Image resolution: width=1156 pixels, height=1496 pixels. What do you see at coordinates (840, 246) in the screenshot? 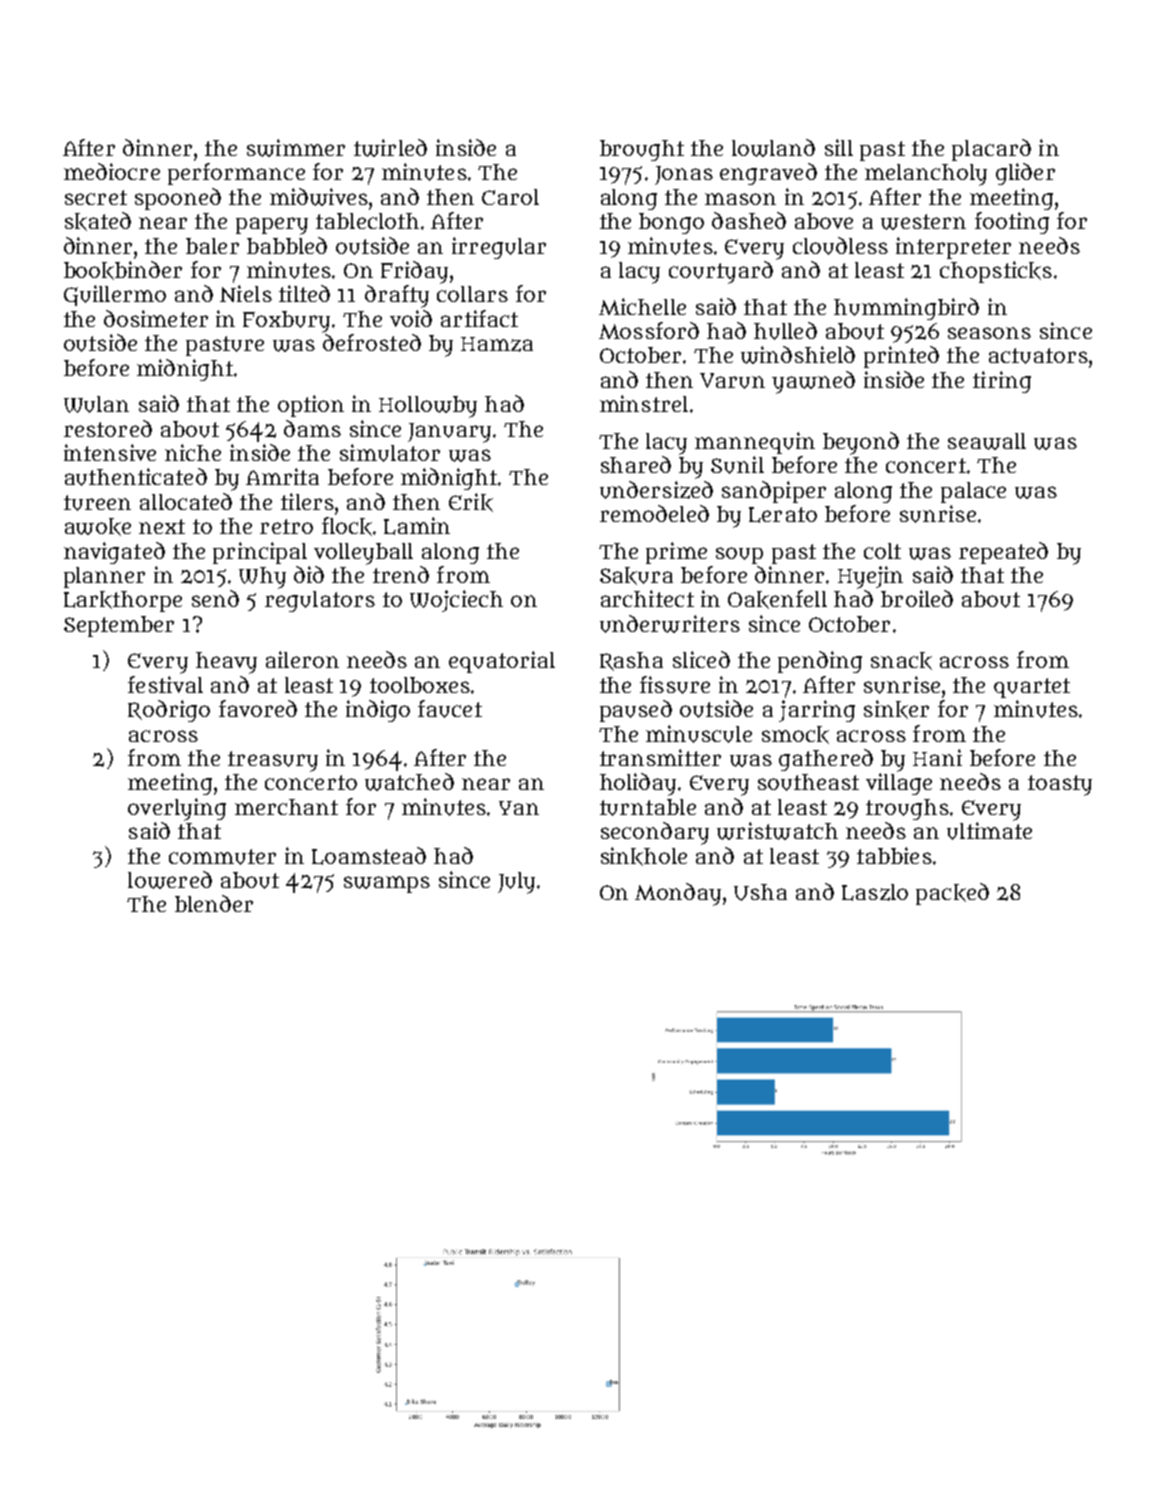
I see `cloudless` at bounding box center [840, 246].
